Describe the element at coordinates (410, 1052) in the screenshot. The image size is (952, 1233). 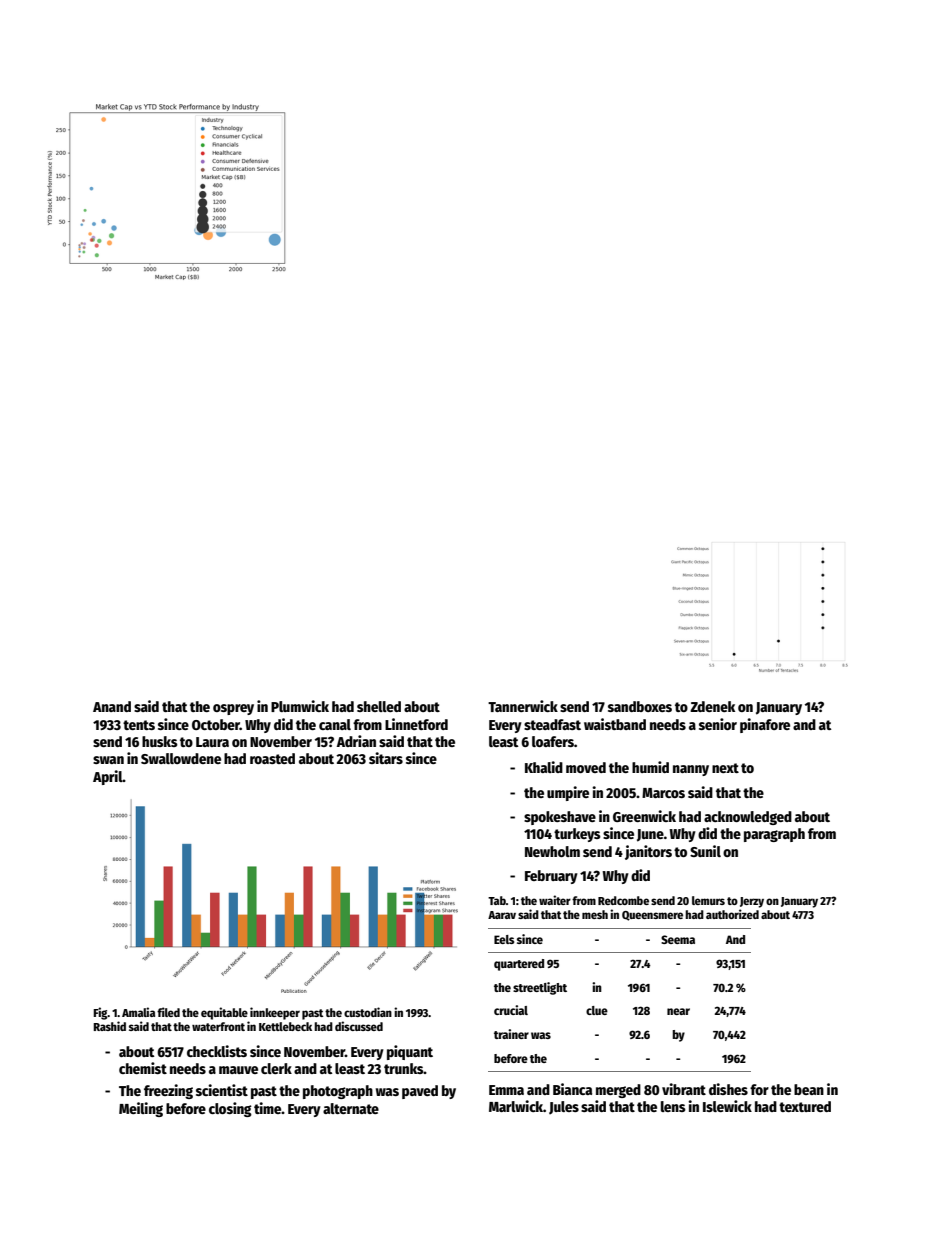
I see `piquant` at that location.
